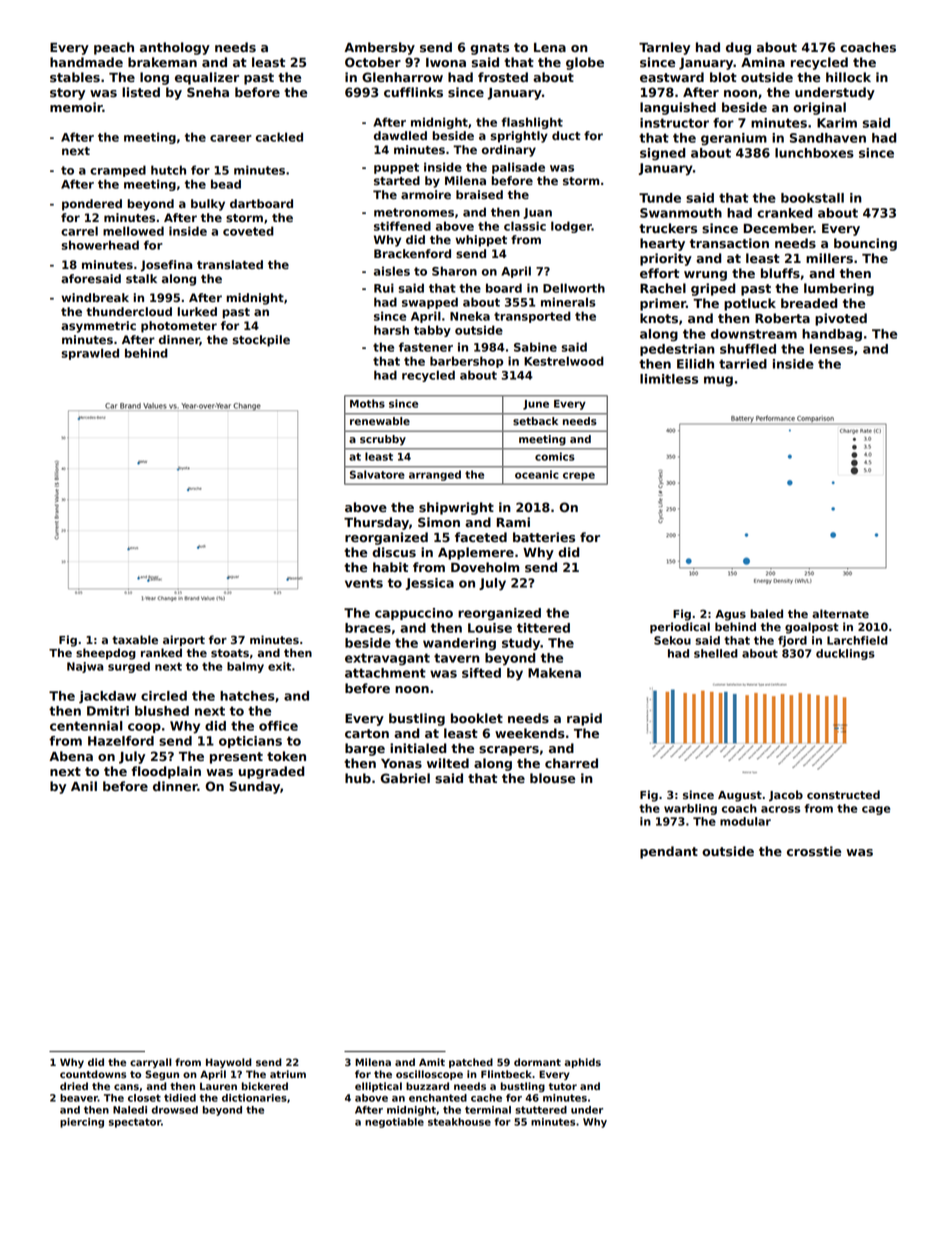  Describe the element at coordinates (828, 138) in the screenshot. I see `Sandhaven` at that location.
